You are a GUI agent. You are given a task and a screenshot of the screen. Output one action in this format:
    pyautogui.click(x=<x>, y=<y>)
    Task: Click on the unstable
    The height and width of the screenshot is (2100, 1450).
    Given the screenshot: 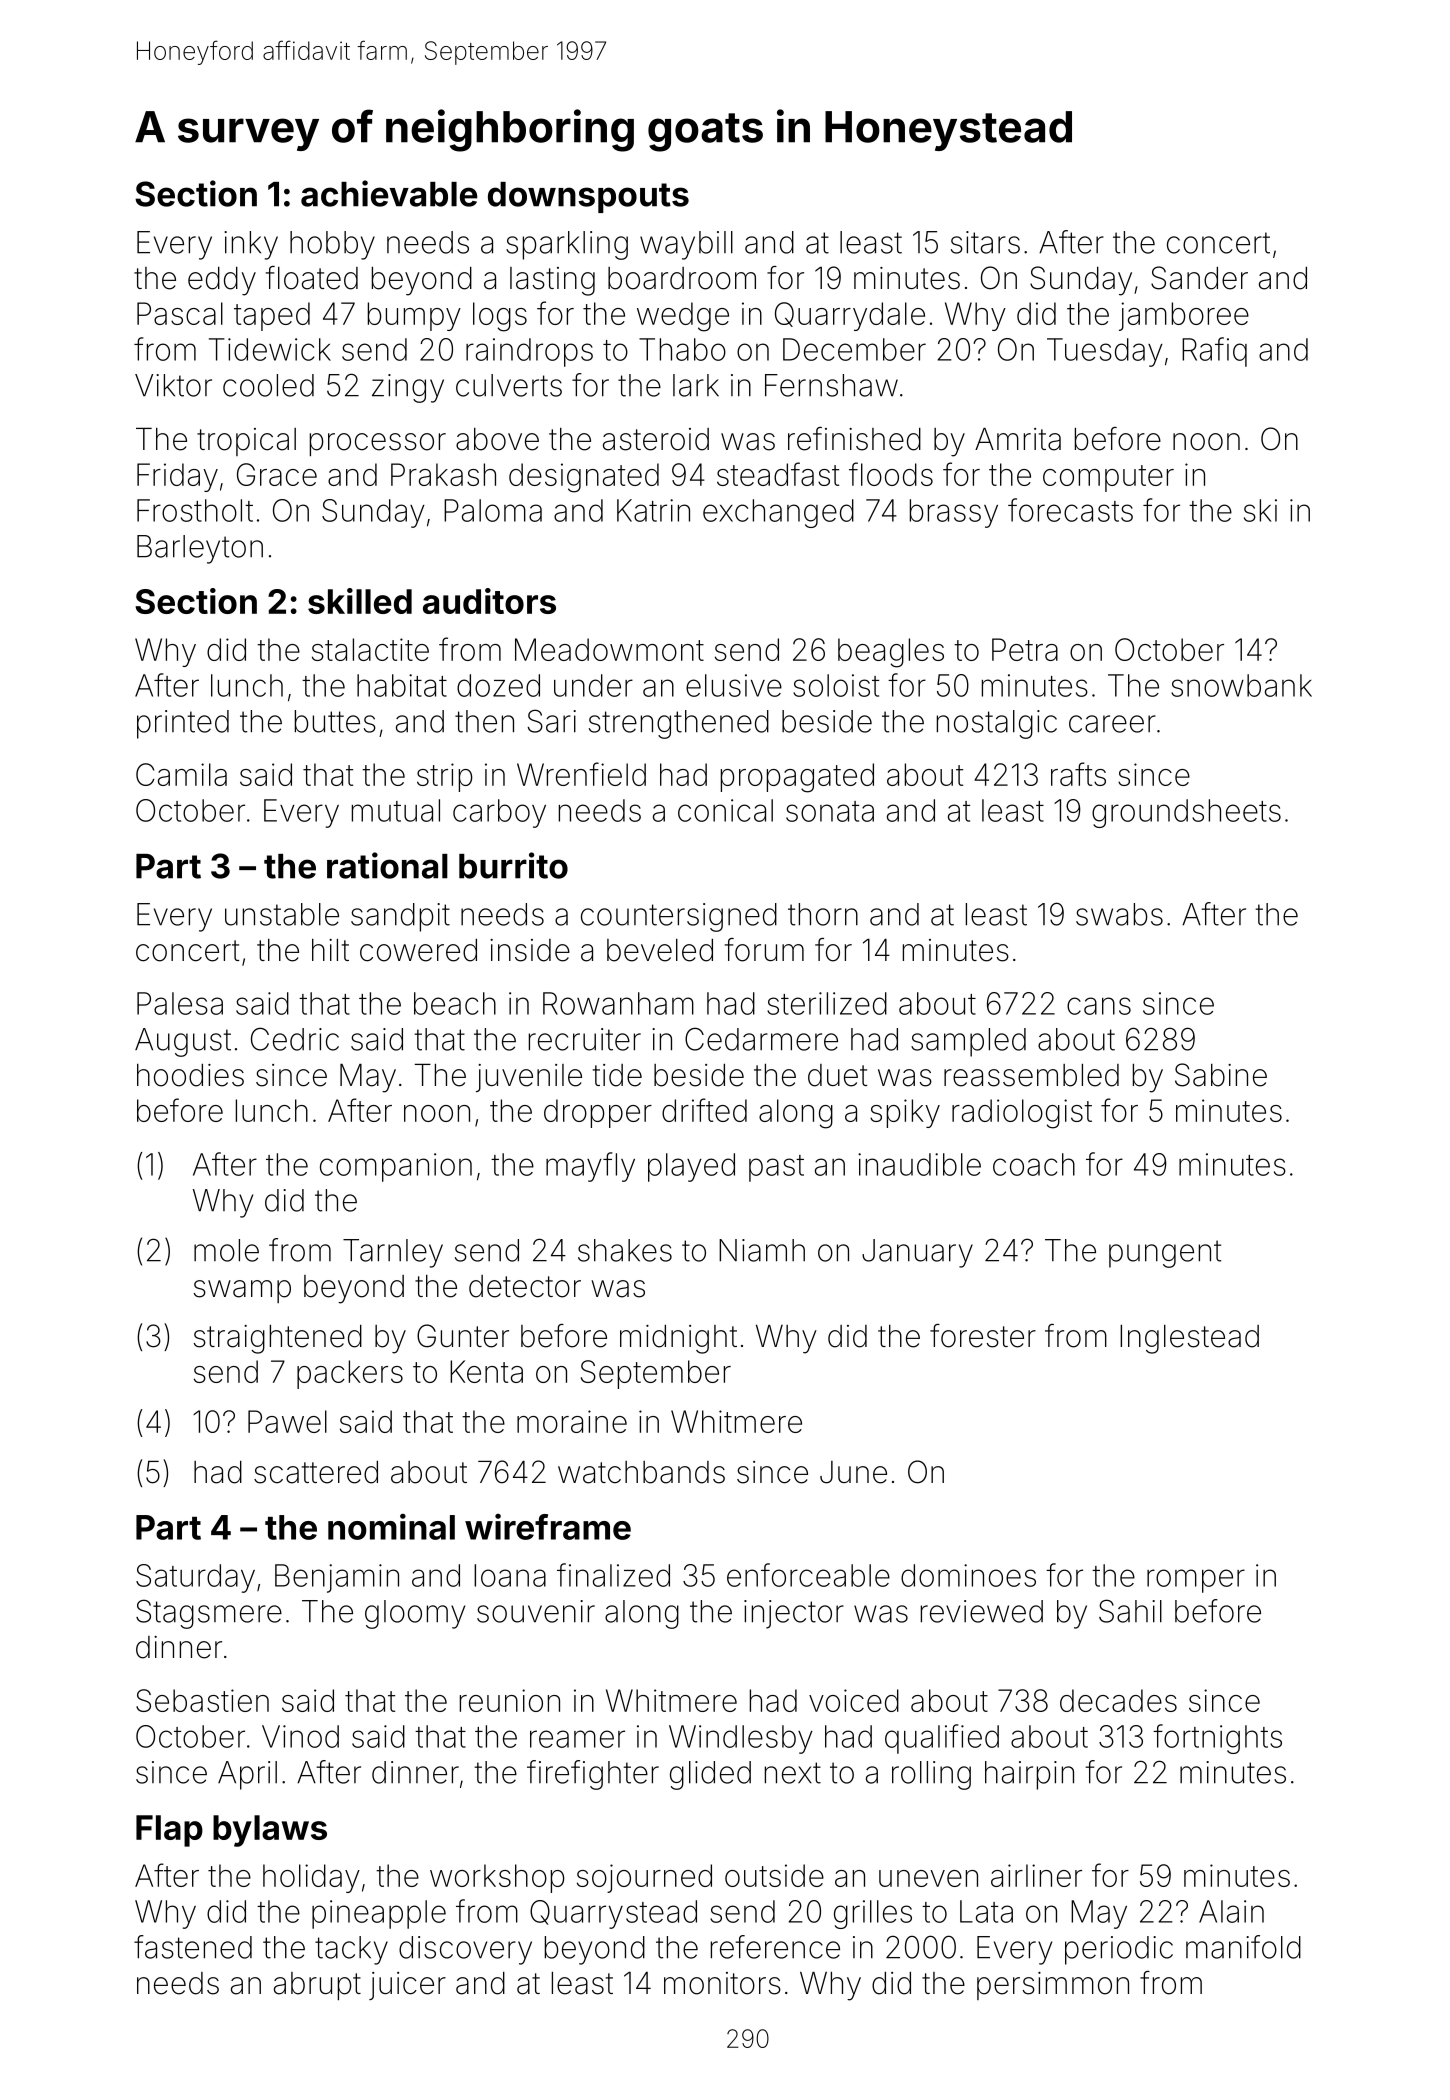 What is the action you would take?
    pyautogui.click(x=282, y=914)
